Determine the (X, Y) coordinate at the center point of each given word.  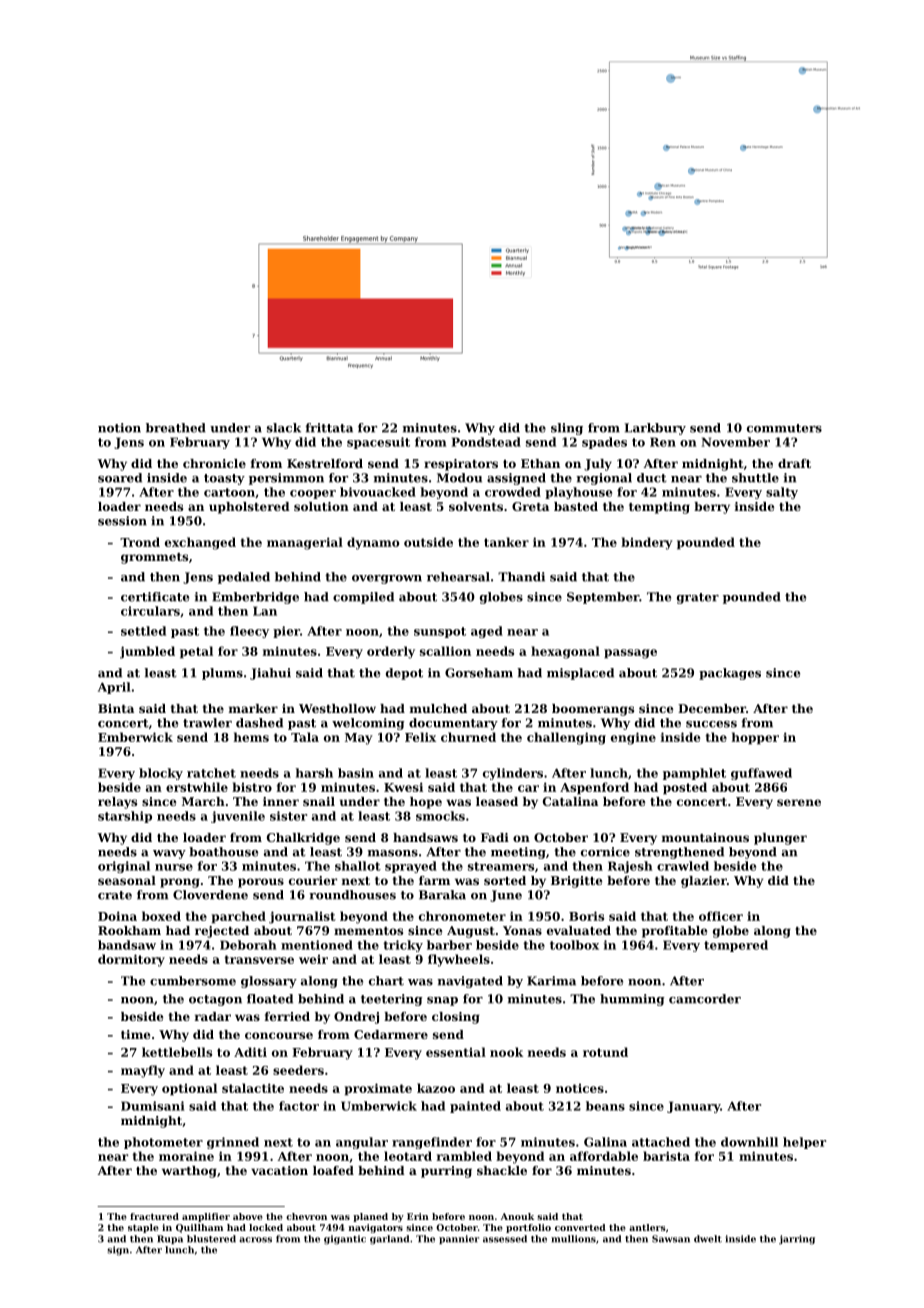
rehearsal (458, 577)
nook (506, 1052)
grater (698, 598)
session (122, 521)
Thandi (521, 577)
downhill (749, 1142)
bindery (647, 543)
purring (446, 1172)
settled (143, 631)
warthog (189, 1172)
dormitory (131, 960)
